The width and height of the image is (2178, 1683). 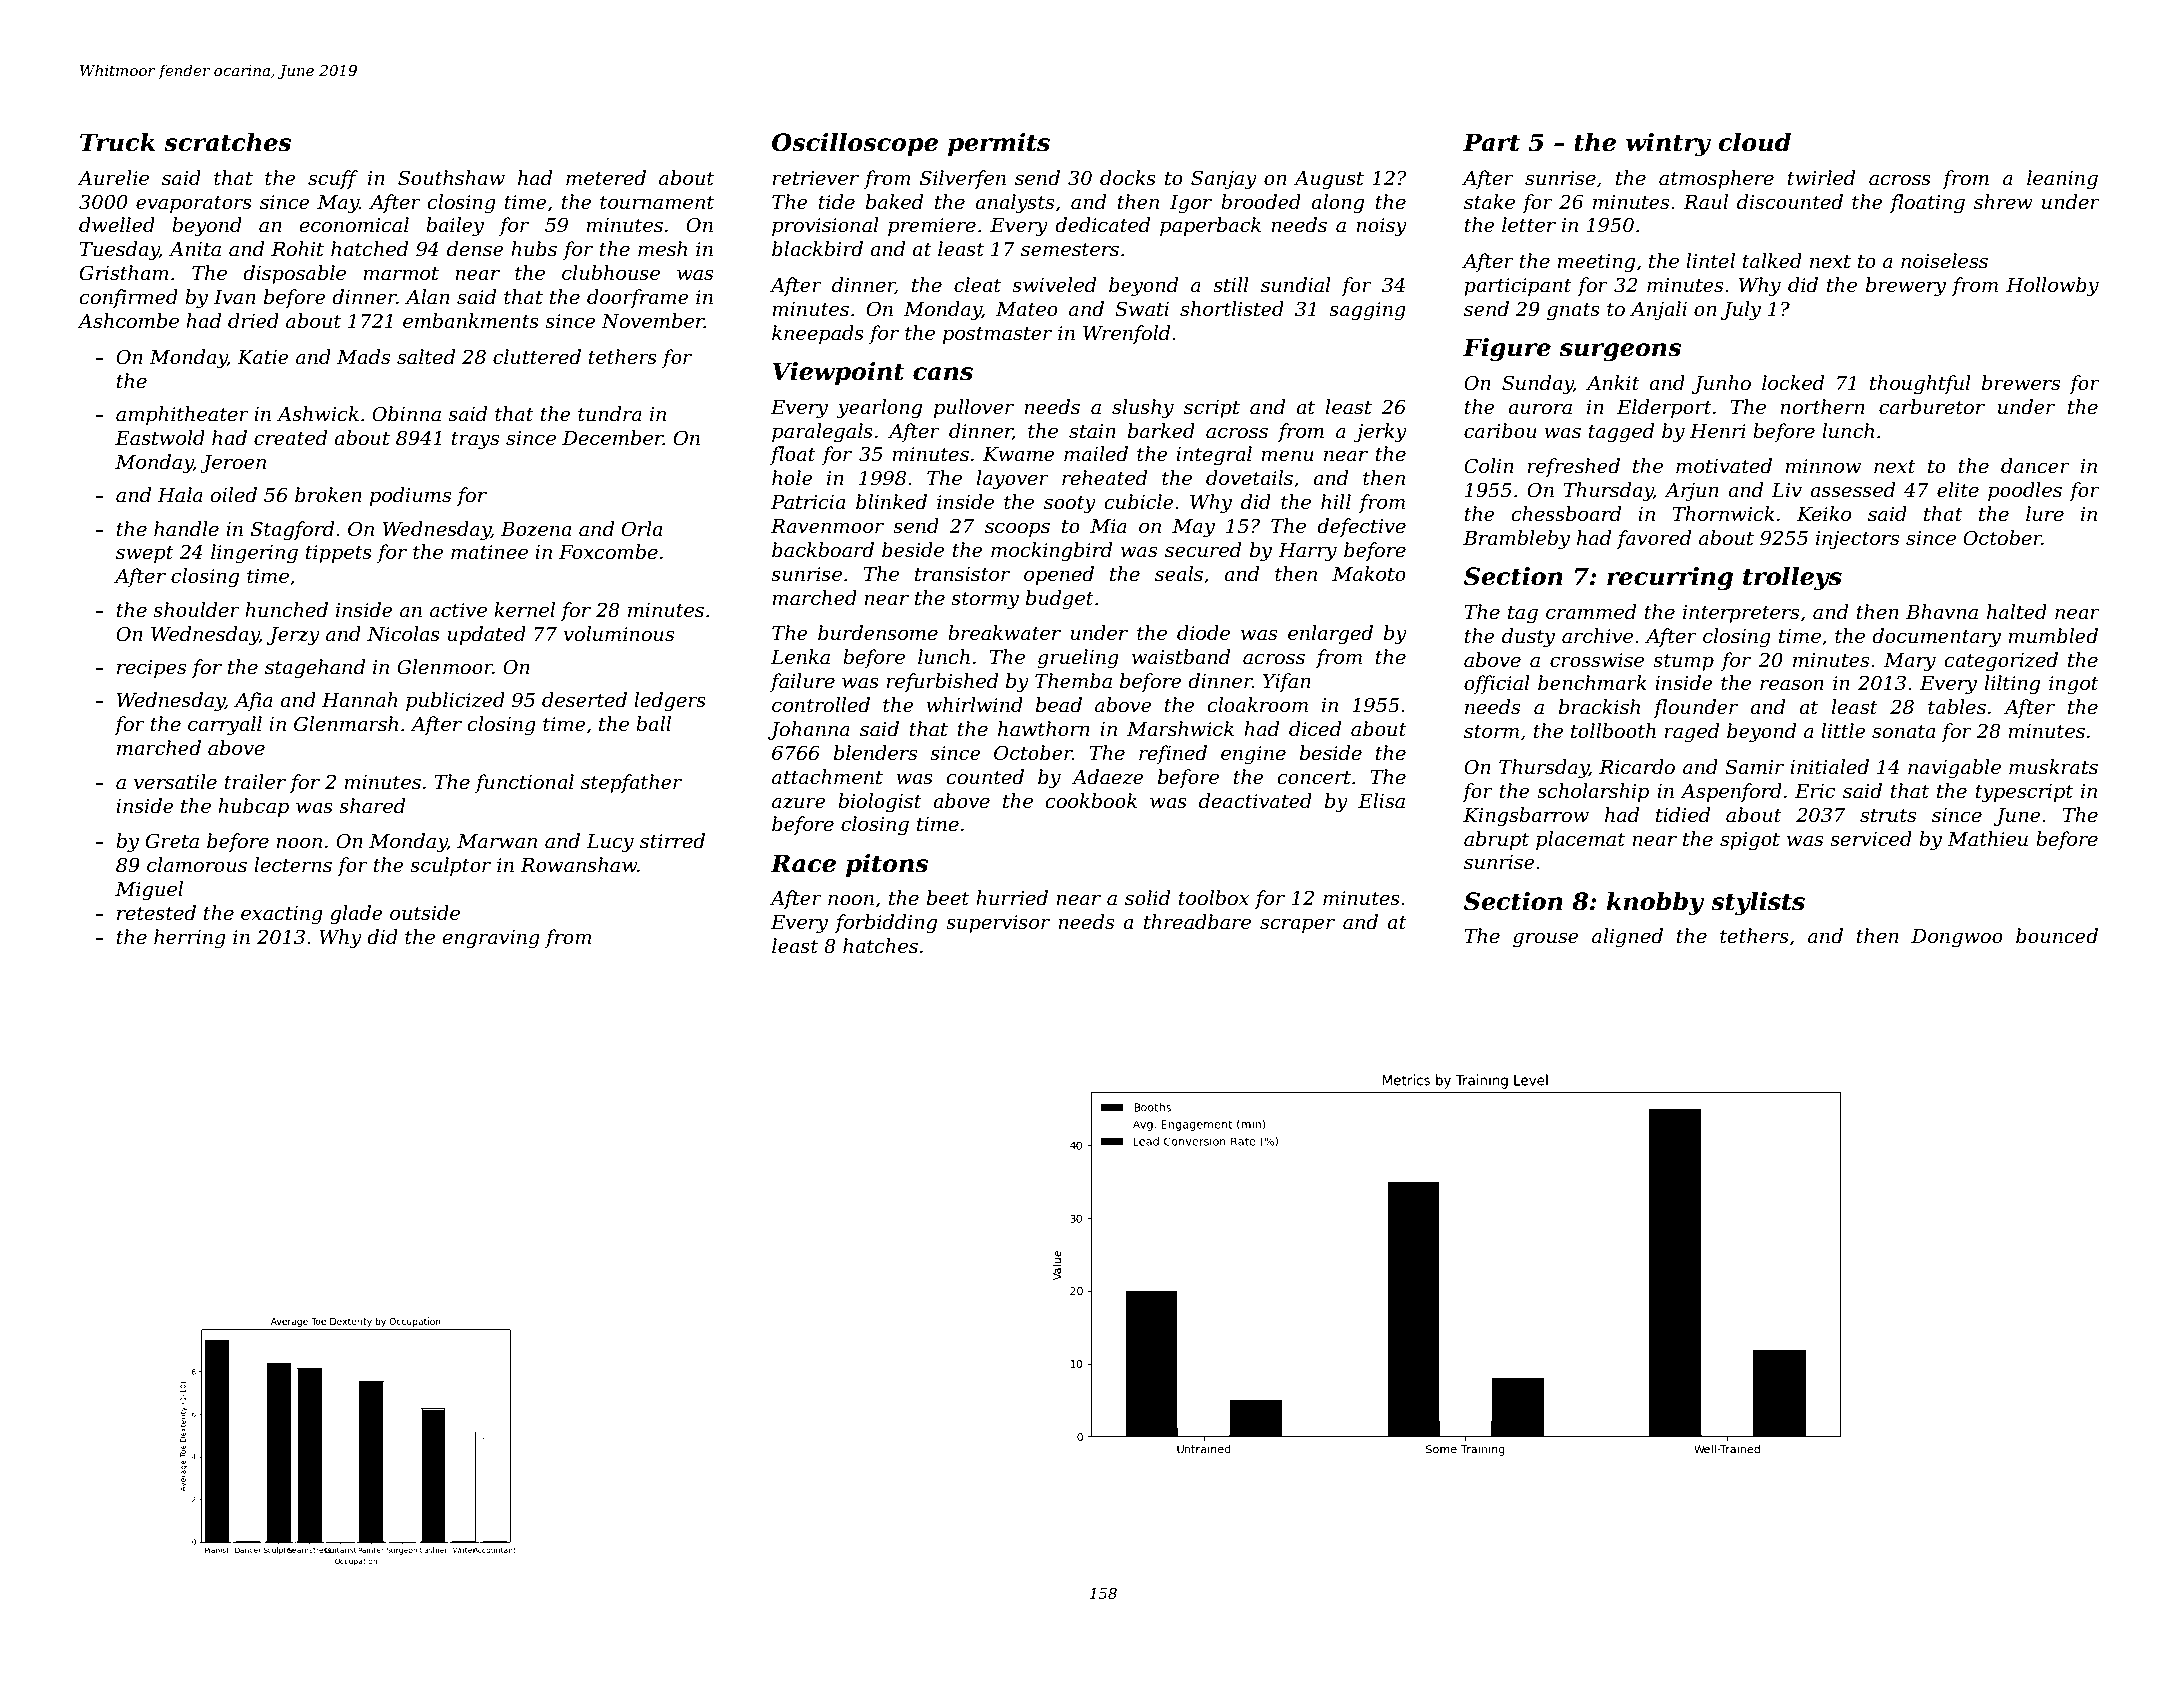 What do you see at coordinates (1627, 938) in the image?
I see `aligned` at bounding box center [1627, 938].
